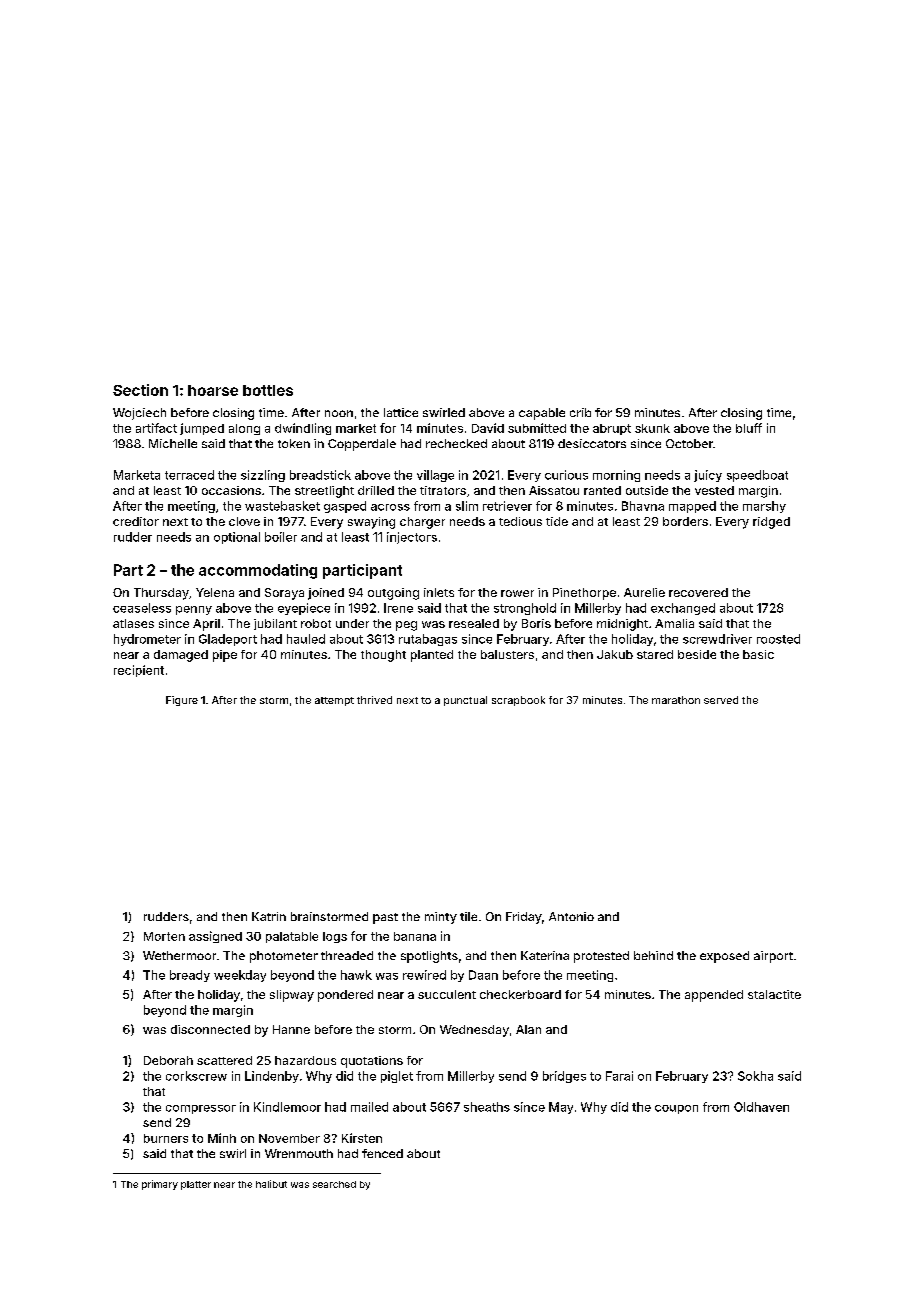  I want to click on Figure, so click(182, 701).
